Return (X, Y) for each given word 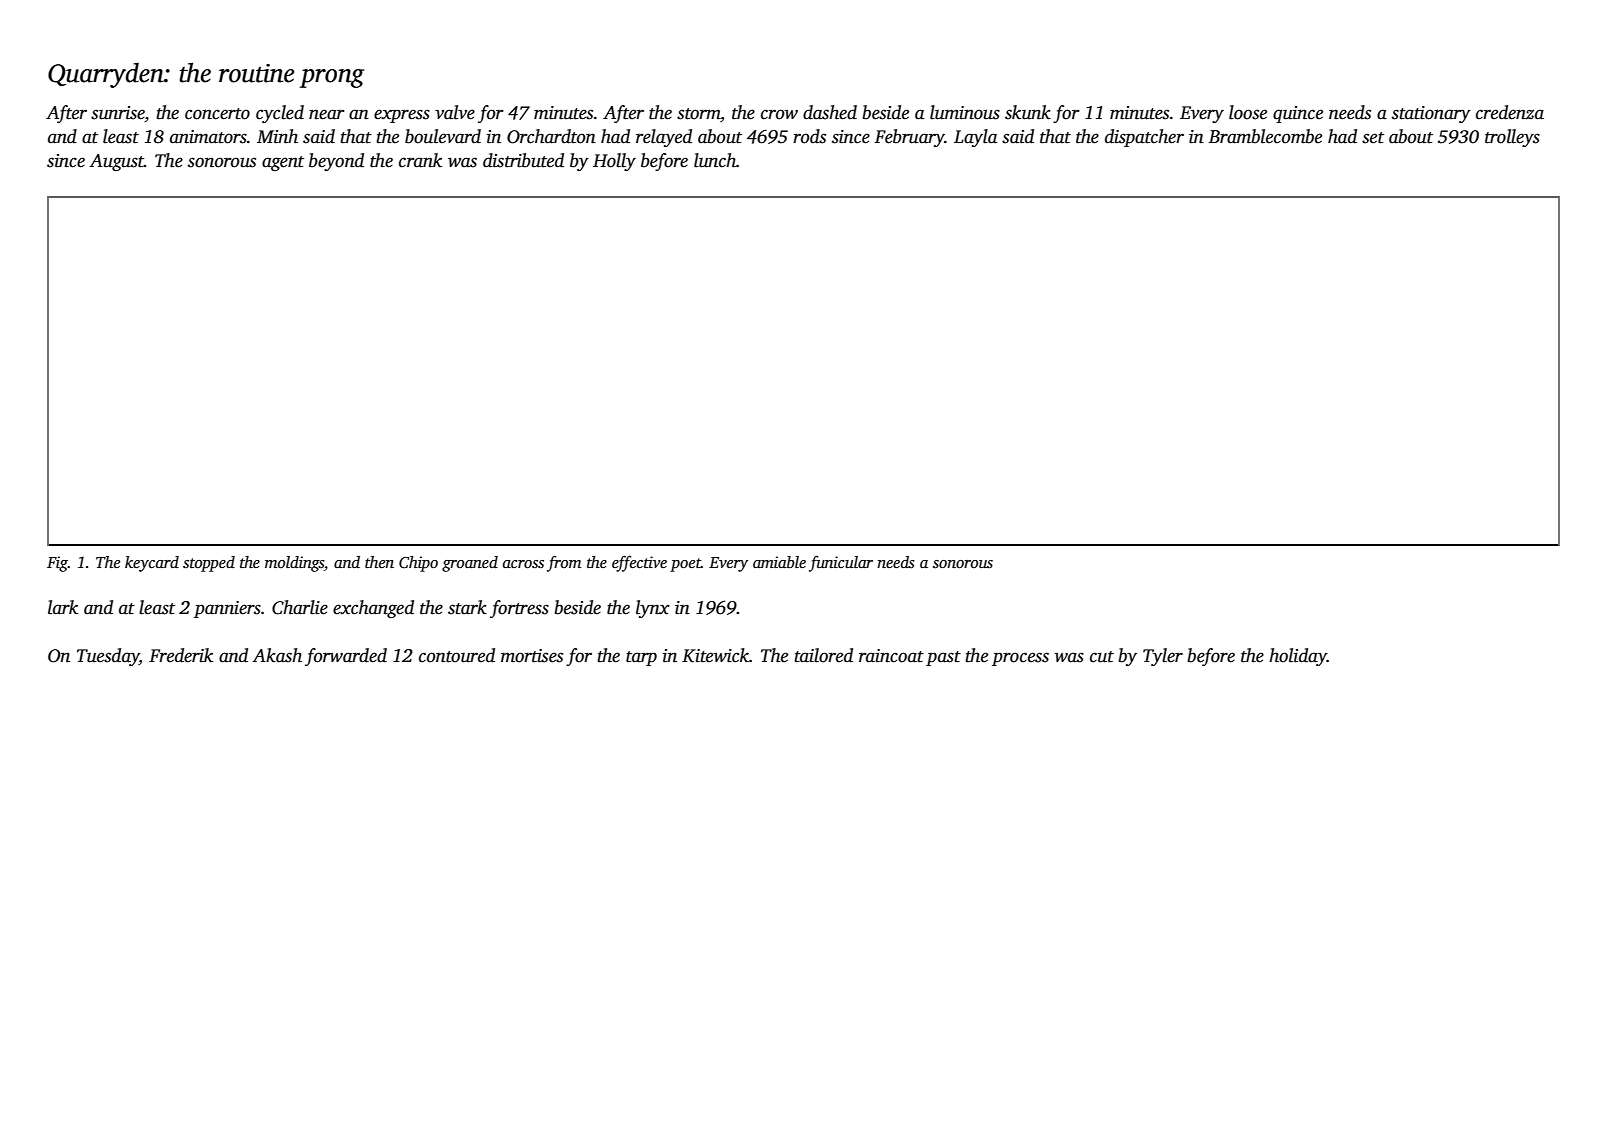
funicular (841, 564)
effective (639, 563)
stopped (209, 564)
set (1373, 138)
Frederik (181, 655)
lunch (715, 160)
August (116, 162)
